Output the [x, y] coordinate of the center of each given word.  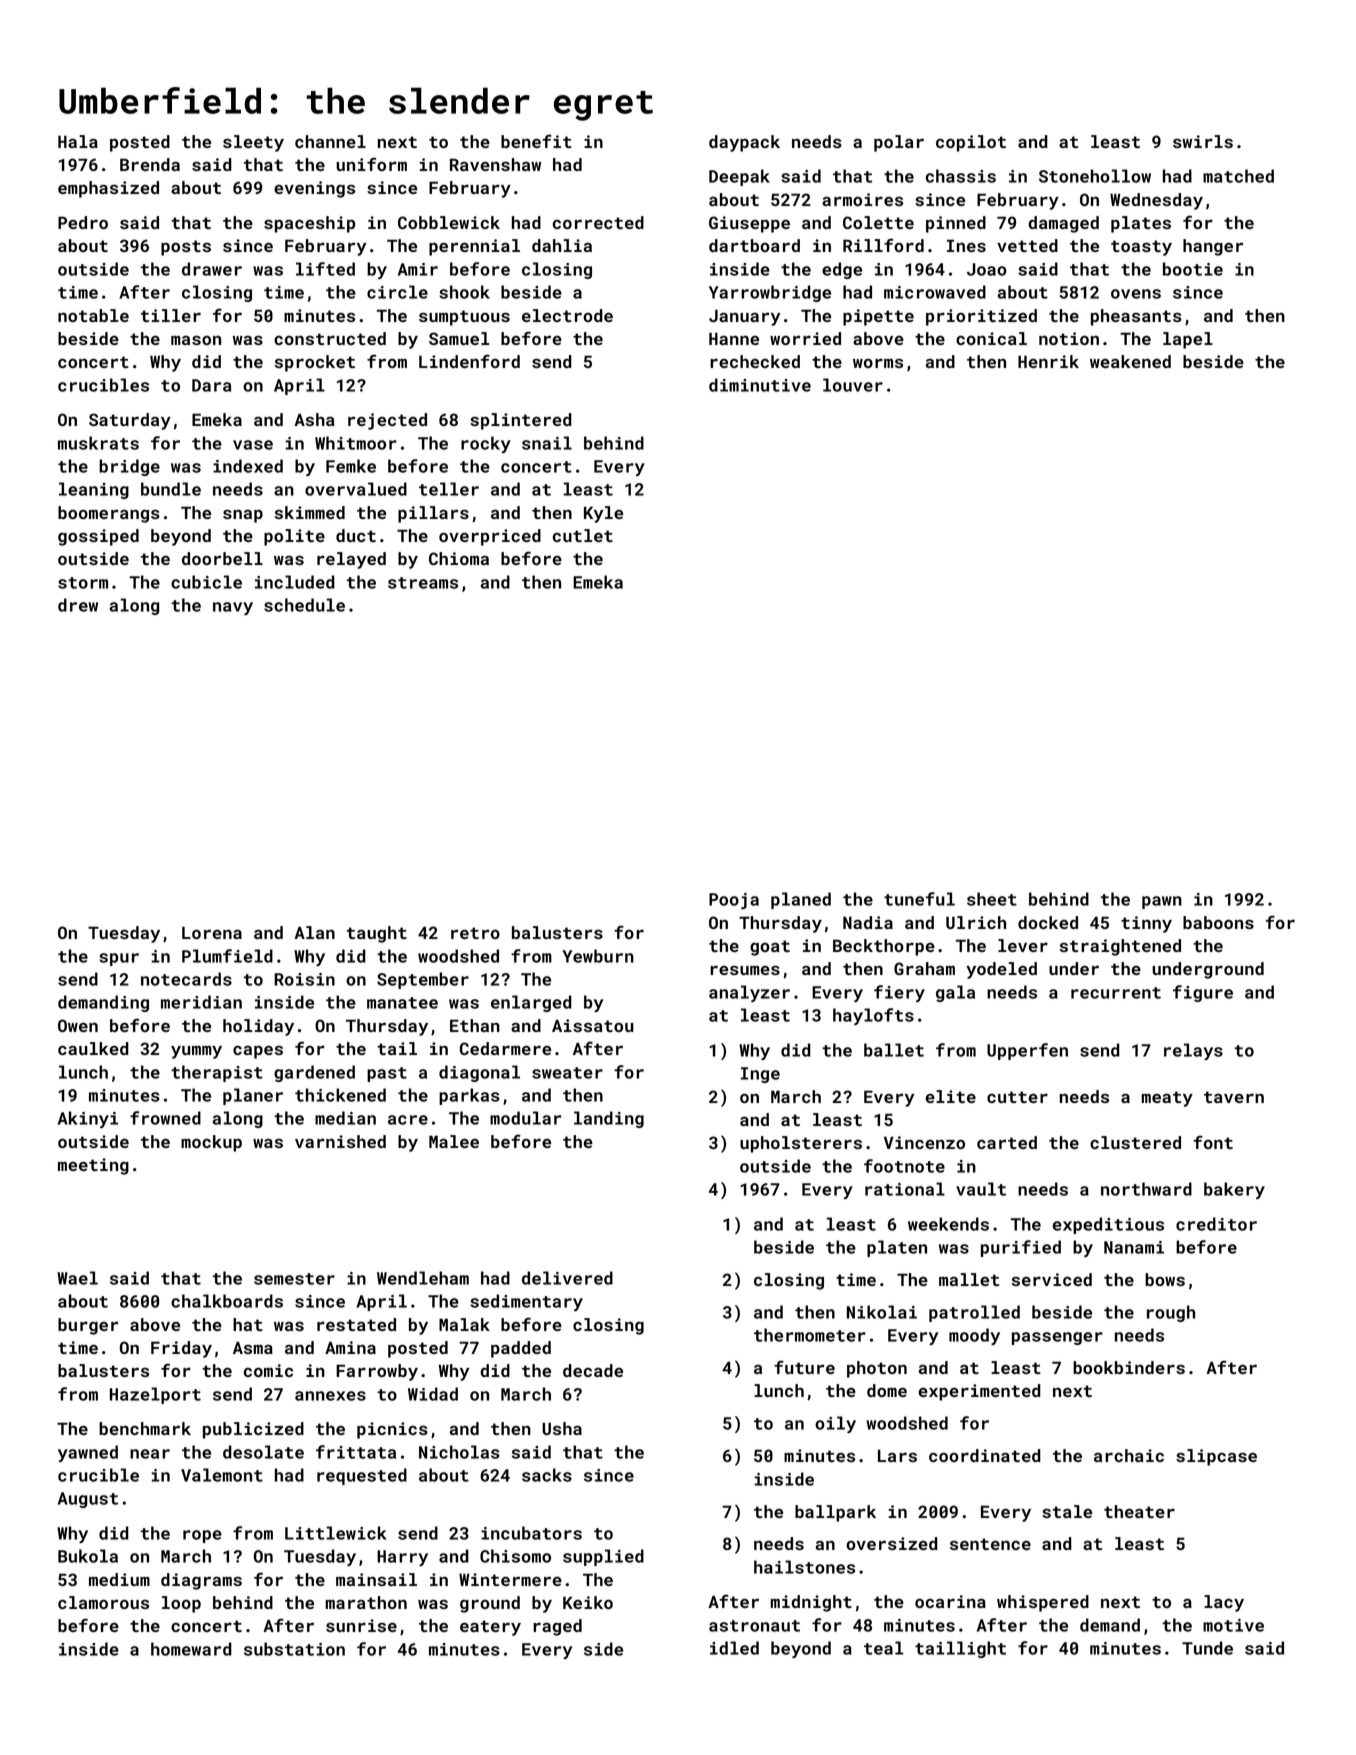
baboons [1218, 922]
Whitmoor [356, 443]
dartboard [754, 245]
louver [853, 385]
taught [377, 934]
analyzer [749, 993]
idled [734, 1648]
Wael [77, 1278]
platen [897, 1248]
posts [186, 248]
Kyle [603, 514]
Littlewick [336, 1533]
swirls [1203, 141]
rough [1171, 1313]
